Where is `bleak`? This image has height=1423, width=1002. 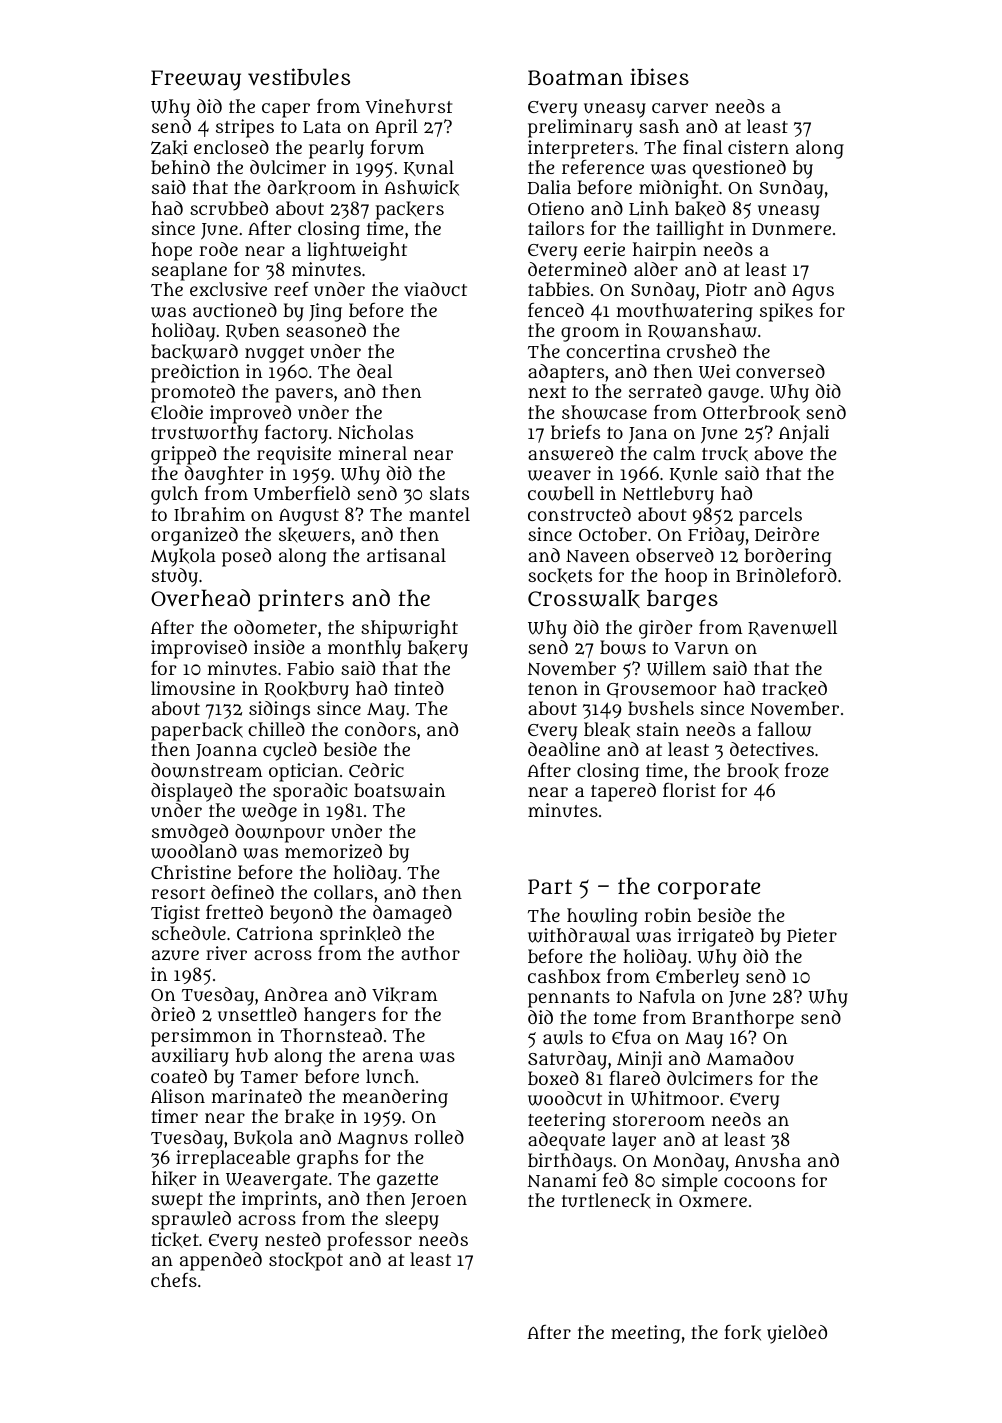
bleak is located at coordinates (607, 730).
